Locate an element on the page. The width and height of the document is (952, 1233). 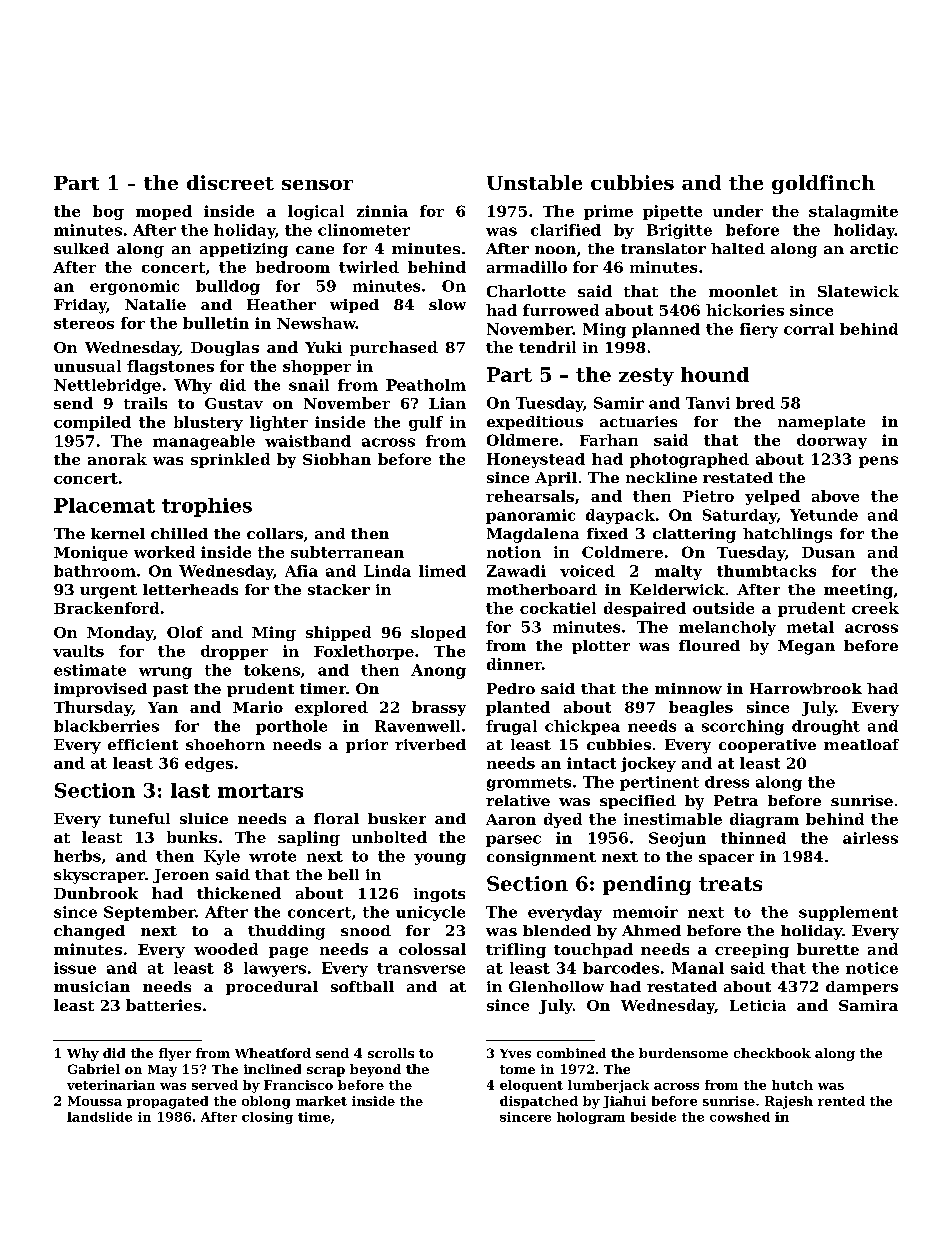
outside is located at coordinates (723, 608).
